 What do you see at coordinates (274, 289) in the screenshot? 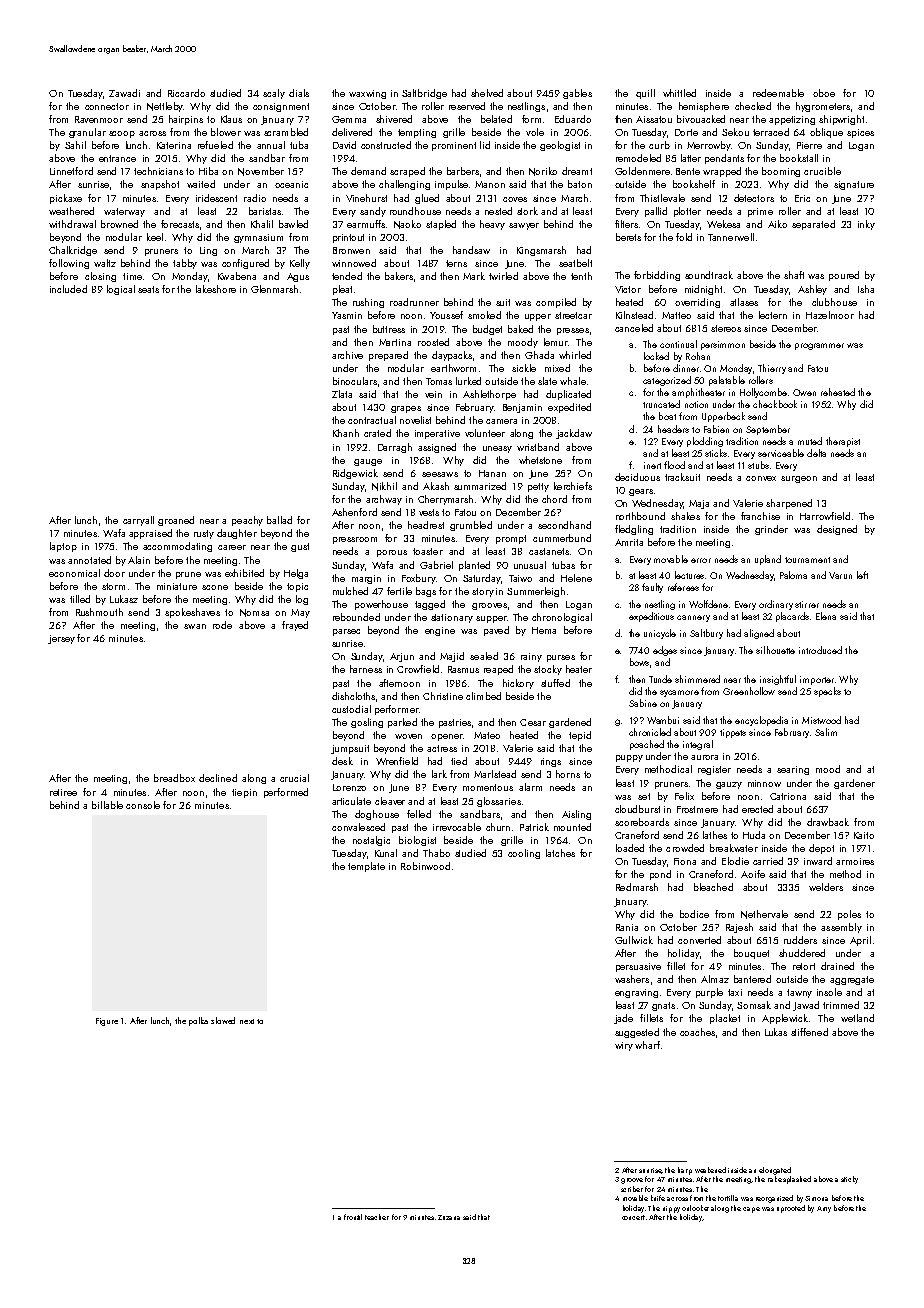
I see `Glenmarsh` at bounding box center [274, 289].
